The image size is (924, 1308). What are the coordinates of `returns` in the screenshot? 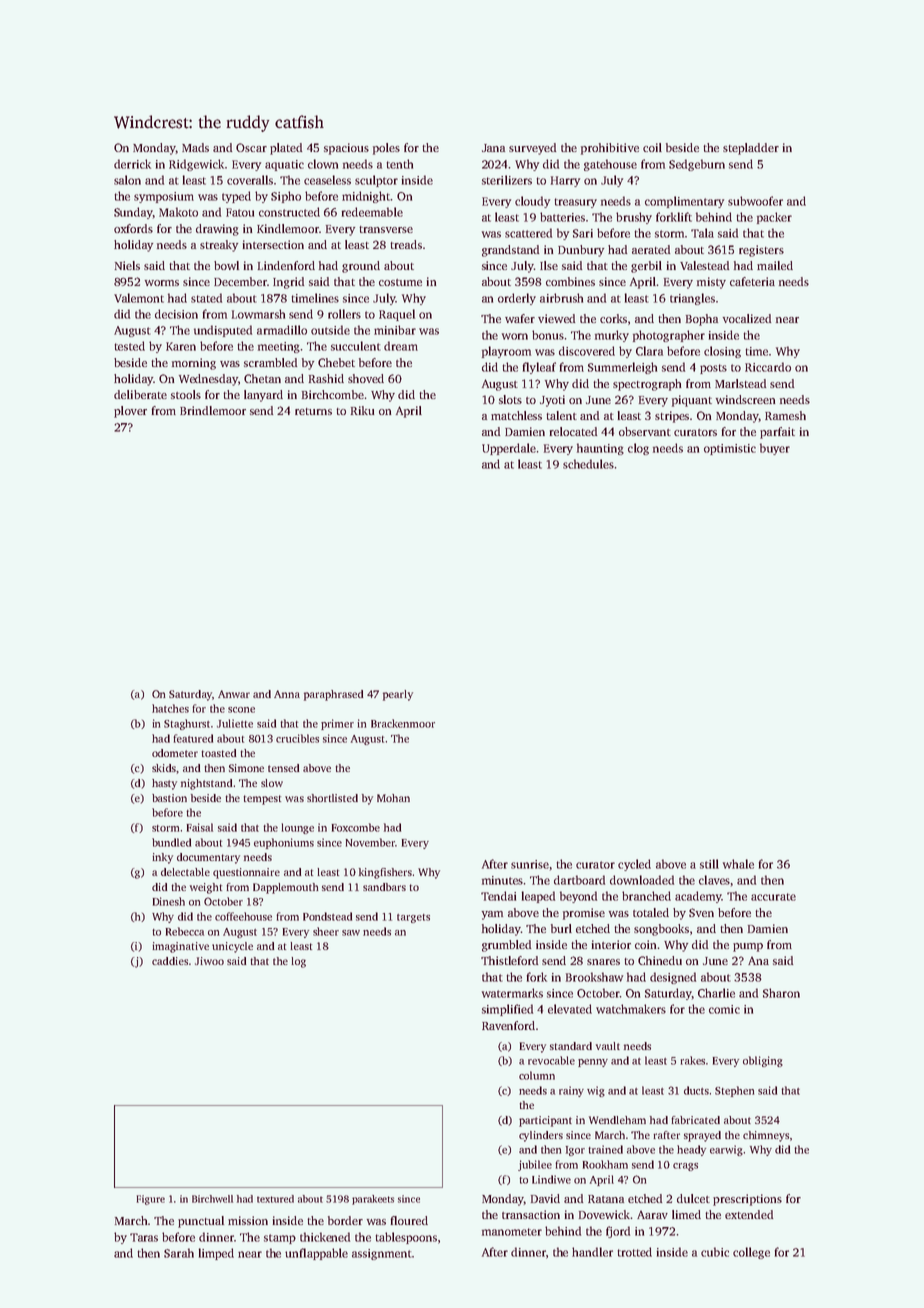 It's located at (313, 411).
